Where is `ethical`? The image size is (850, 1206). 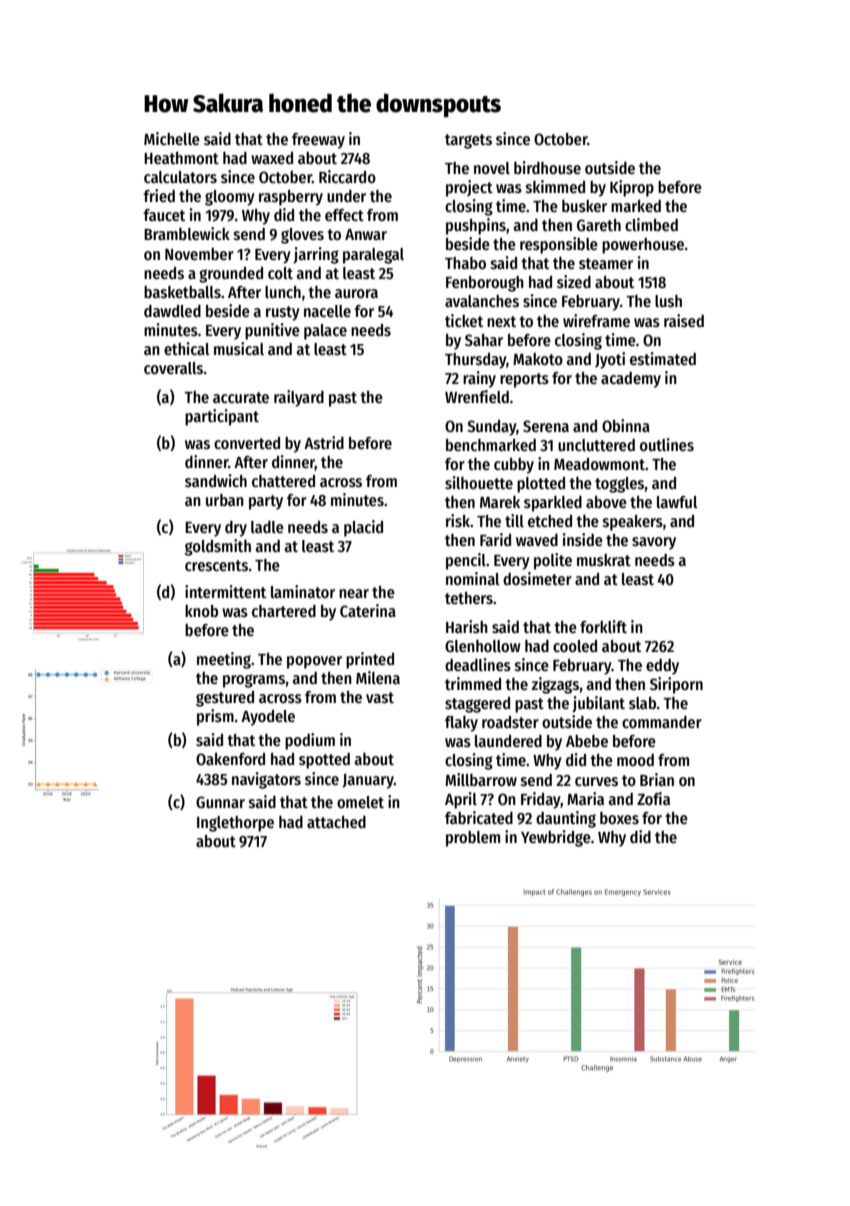
ethical is located at coordinates (186, 348).
